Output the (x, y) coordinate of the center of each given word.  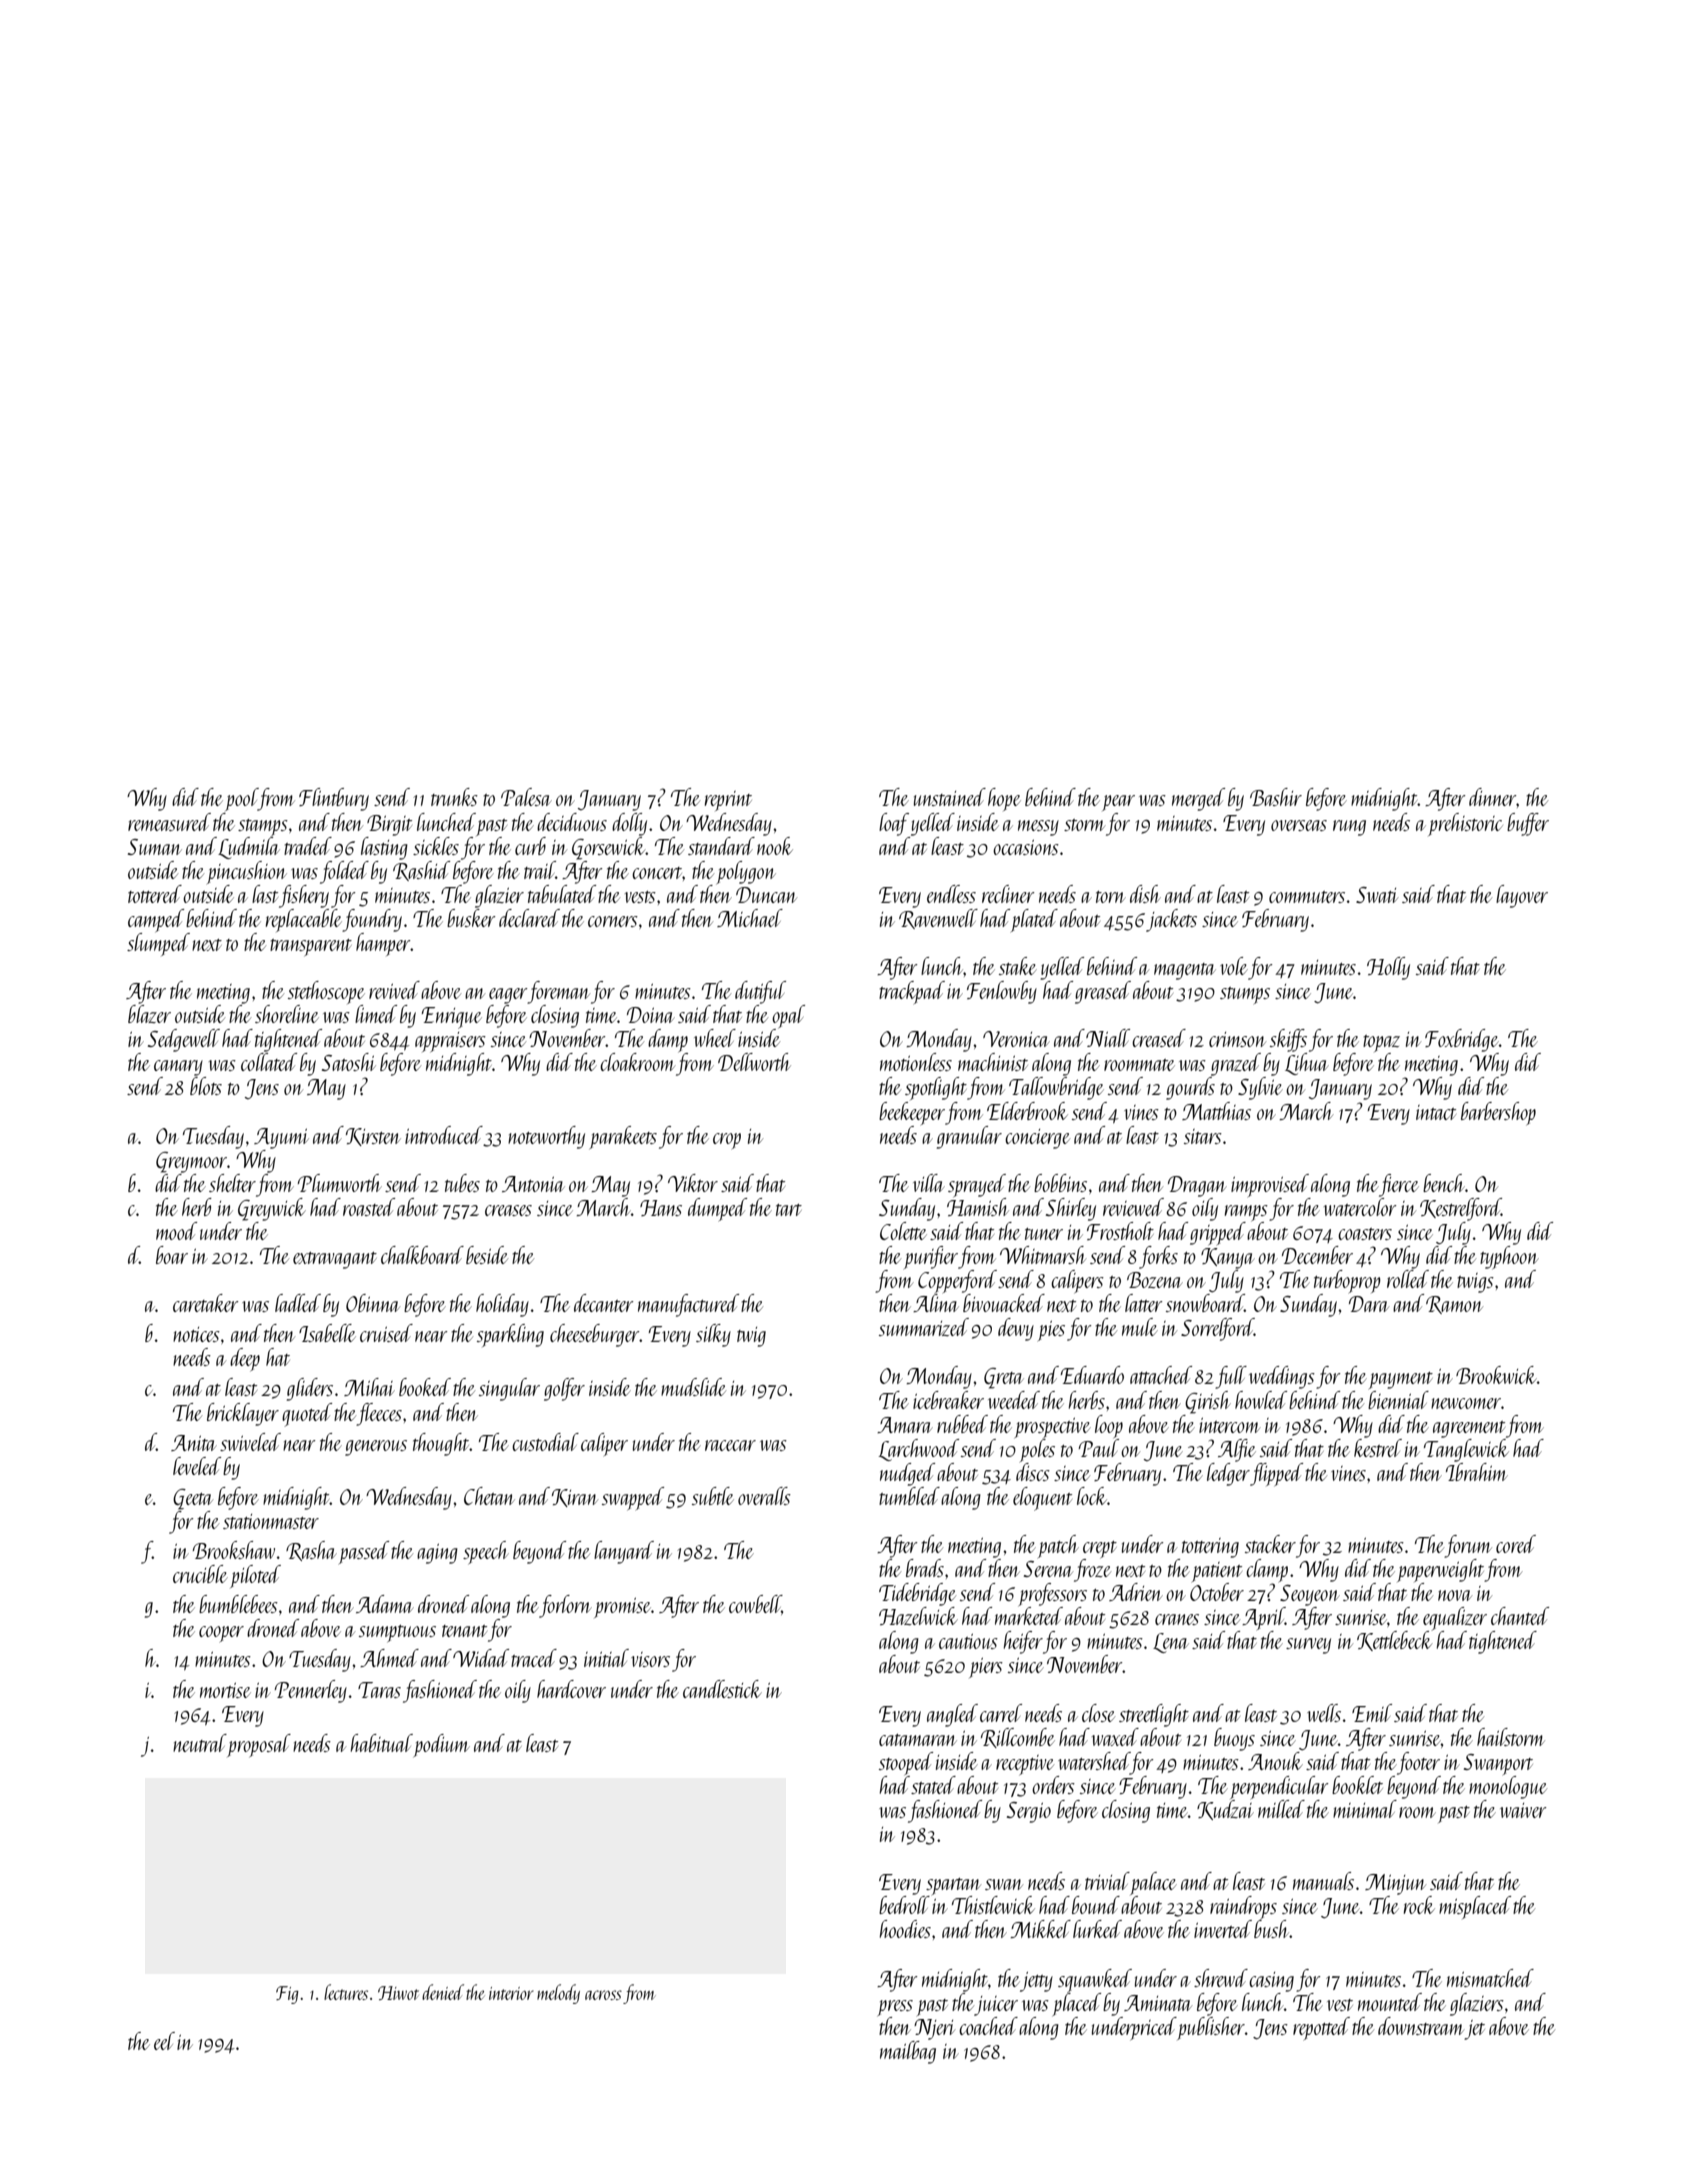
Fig (287, 1995)
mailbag (908, 2052)
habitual (382, 1743)
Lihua (1307, 1064)
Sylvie (1260, 1088)
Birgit (389, 825)
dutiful (760, 992)
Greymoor (191, 1162)
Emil (1372, 1713)
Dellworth (754, 1062)
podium (442, 1745)
